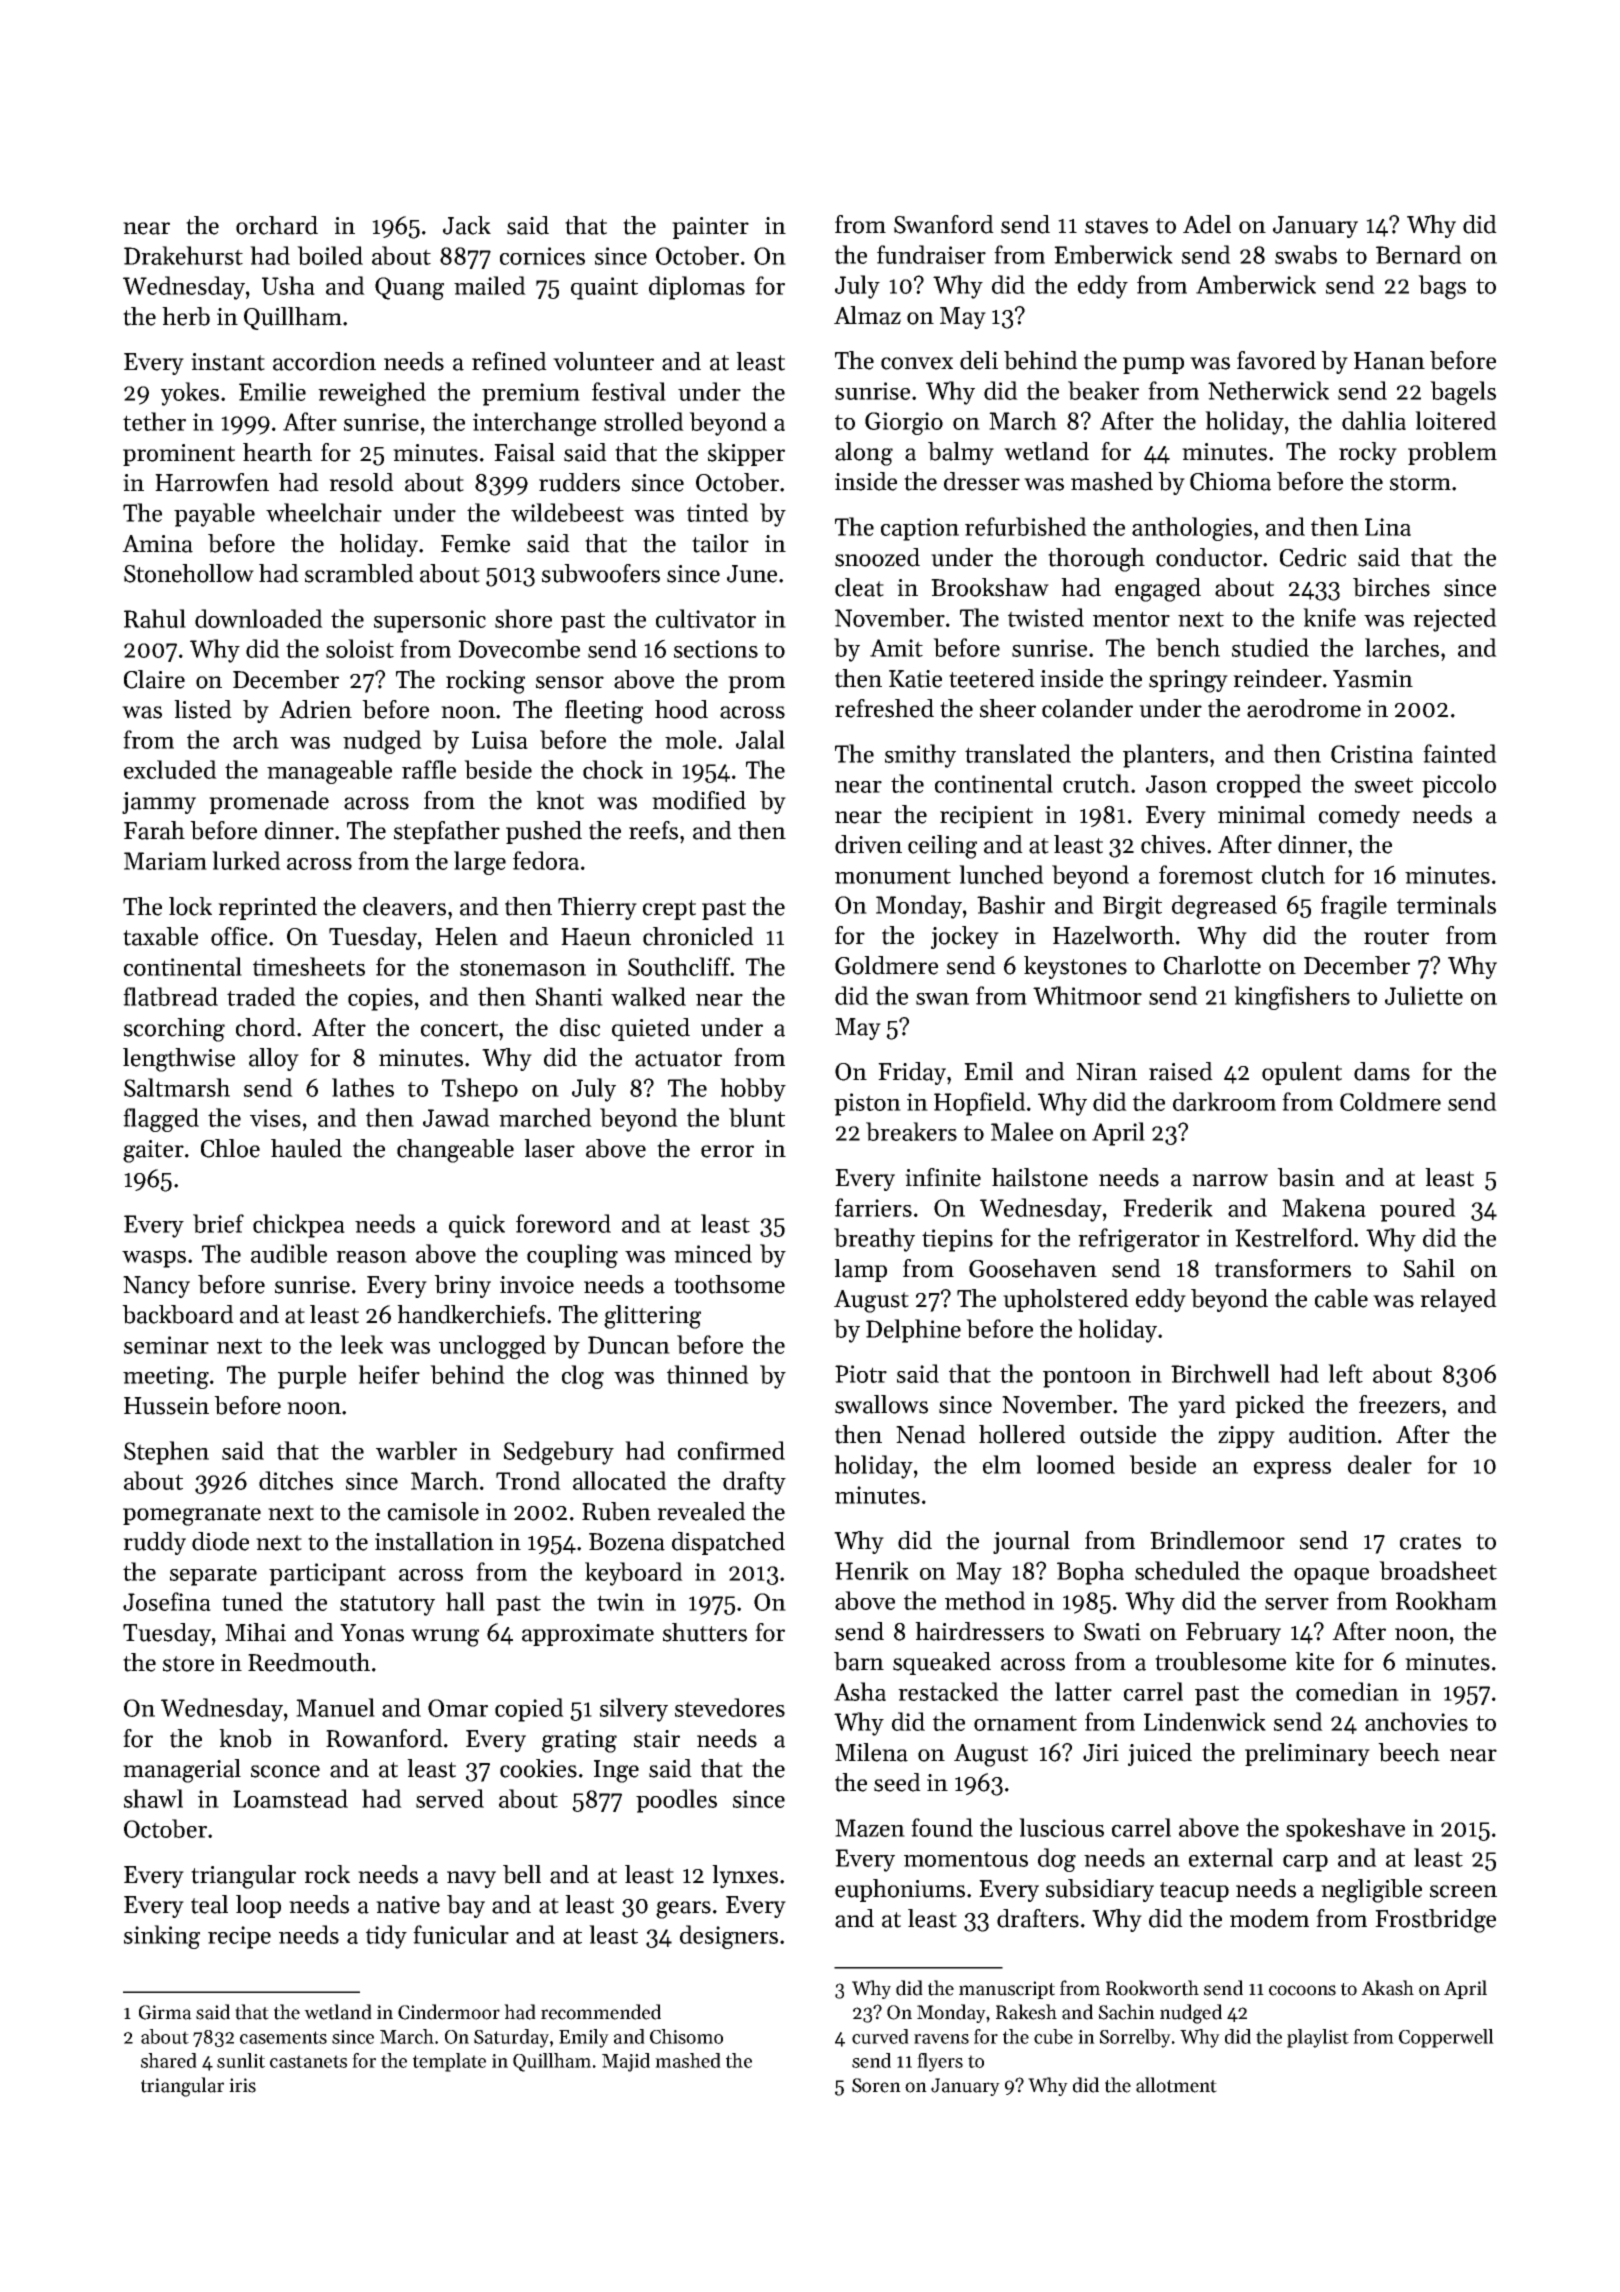 The height and width of the document is (2292, 1620). What do you see at coordinates (1217, 1540) in the document?
I see `Brindlemoor` at bounding box center [1217, 1540].
